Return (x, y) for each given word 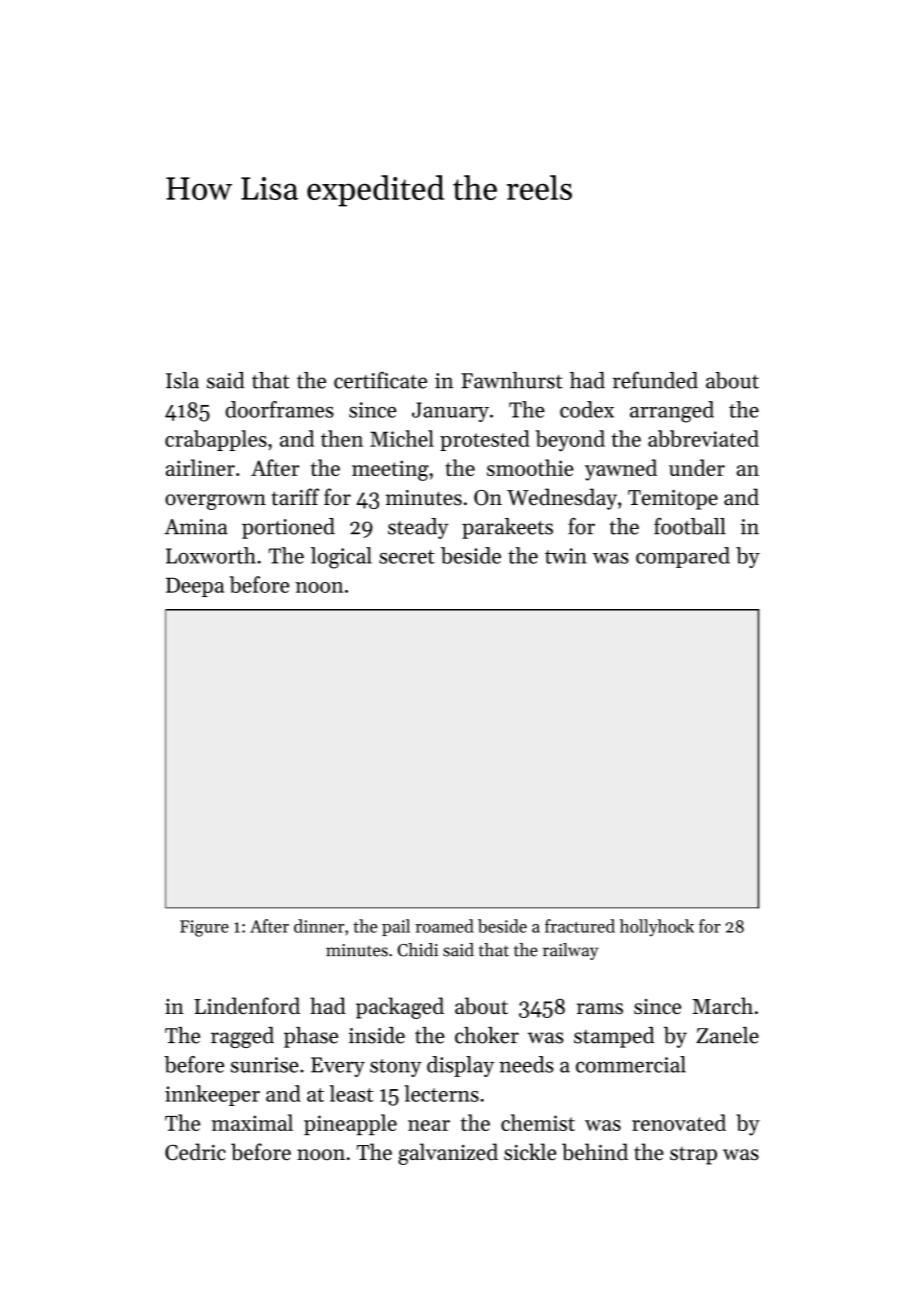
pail (396, 927)
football (690, 526)
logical (341, 558)
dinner (319, 926)
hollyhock (657, 927)
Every (338, 1067)
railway (570, 951)
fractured (580, 926)
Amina (196, 527)
